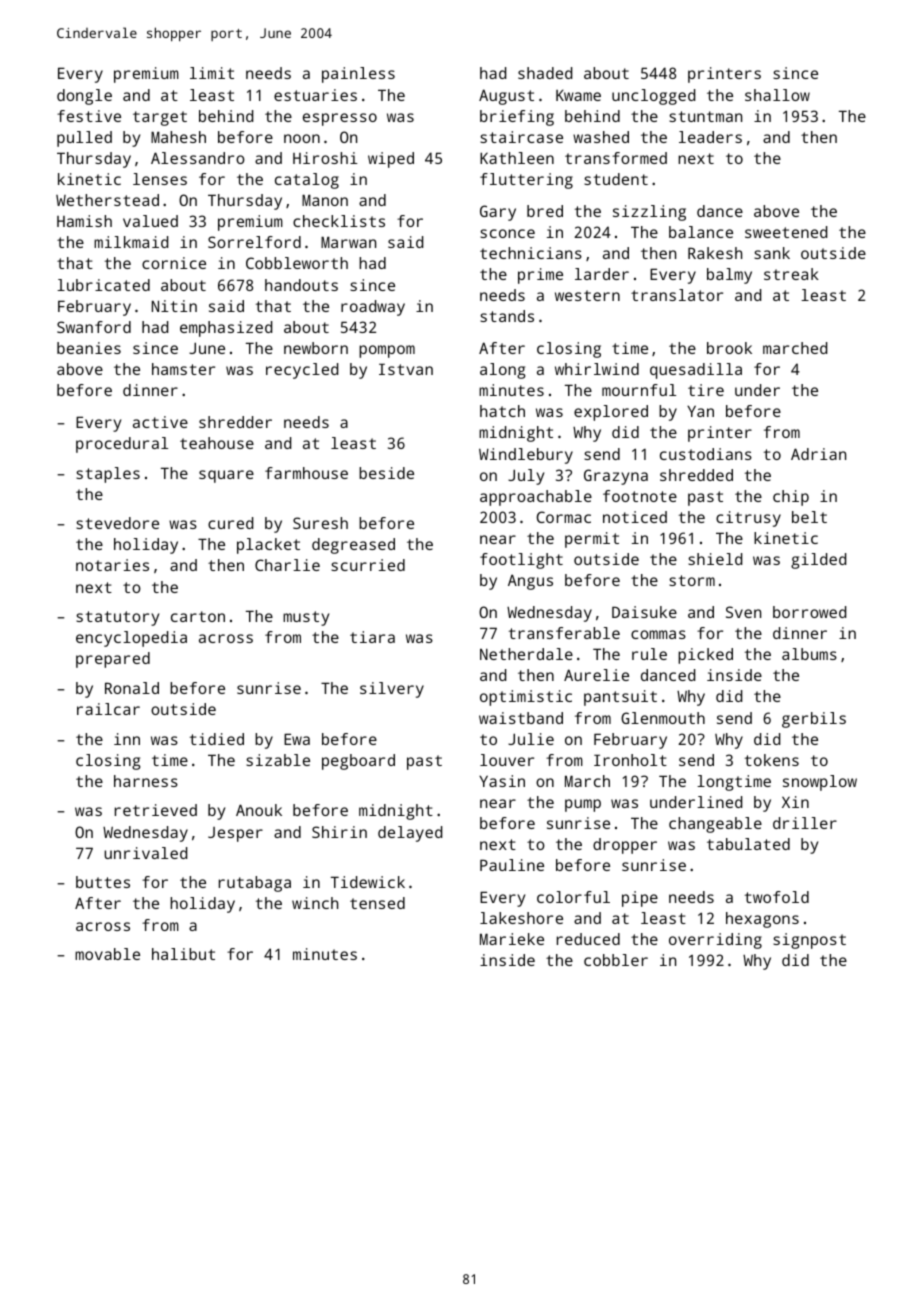 This screenshot has height=1314, width=924. What do you see at coordinates (302, 138) in the screenshot?
I see `noon` at bounding box center [302, 138].
